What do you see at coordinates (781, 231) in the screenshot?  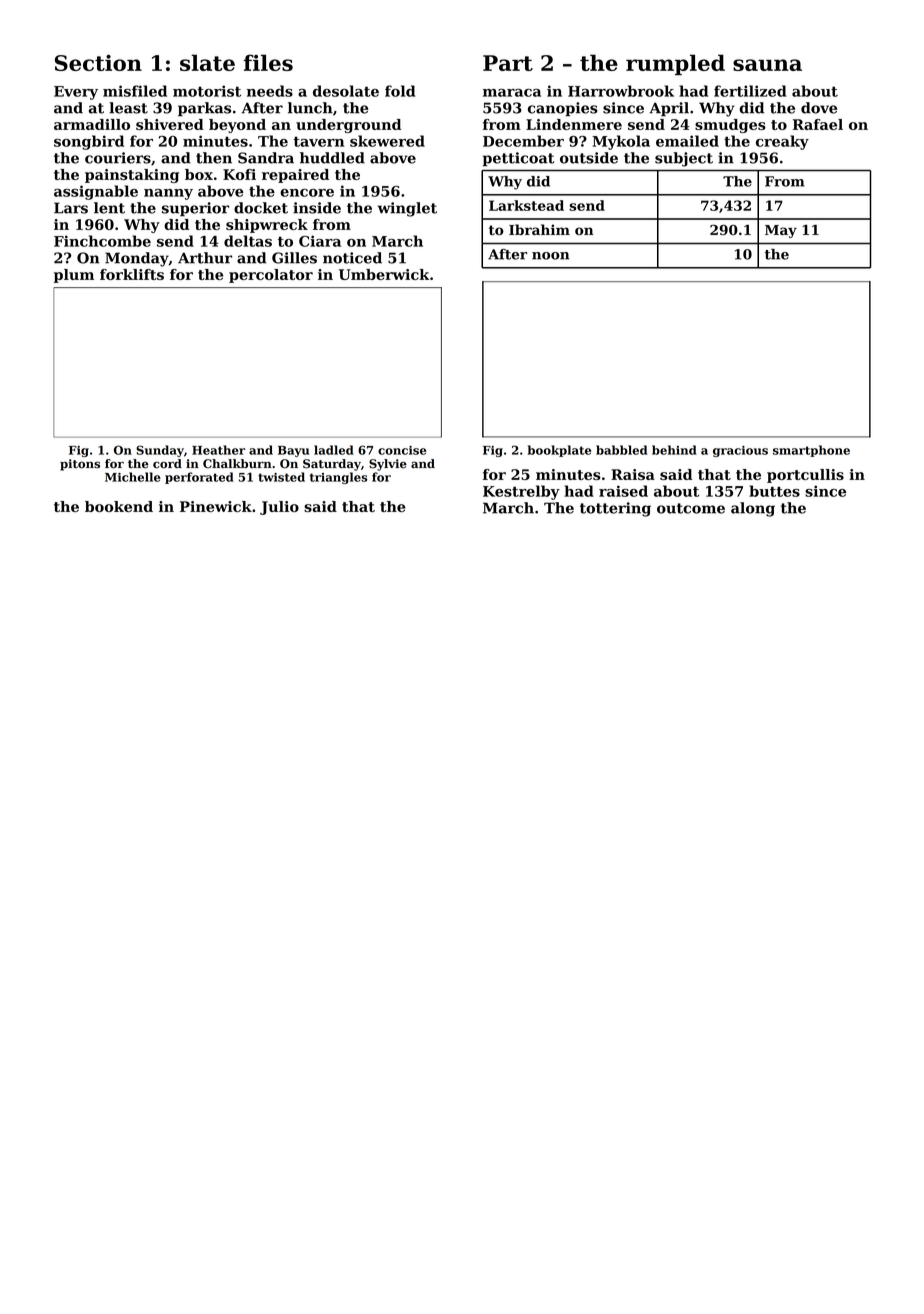 I see `May` at bounding box center [781, 231].
